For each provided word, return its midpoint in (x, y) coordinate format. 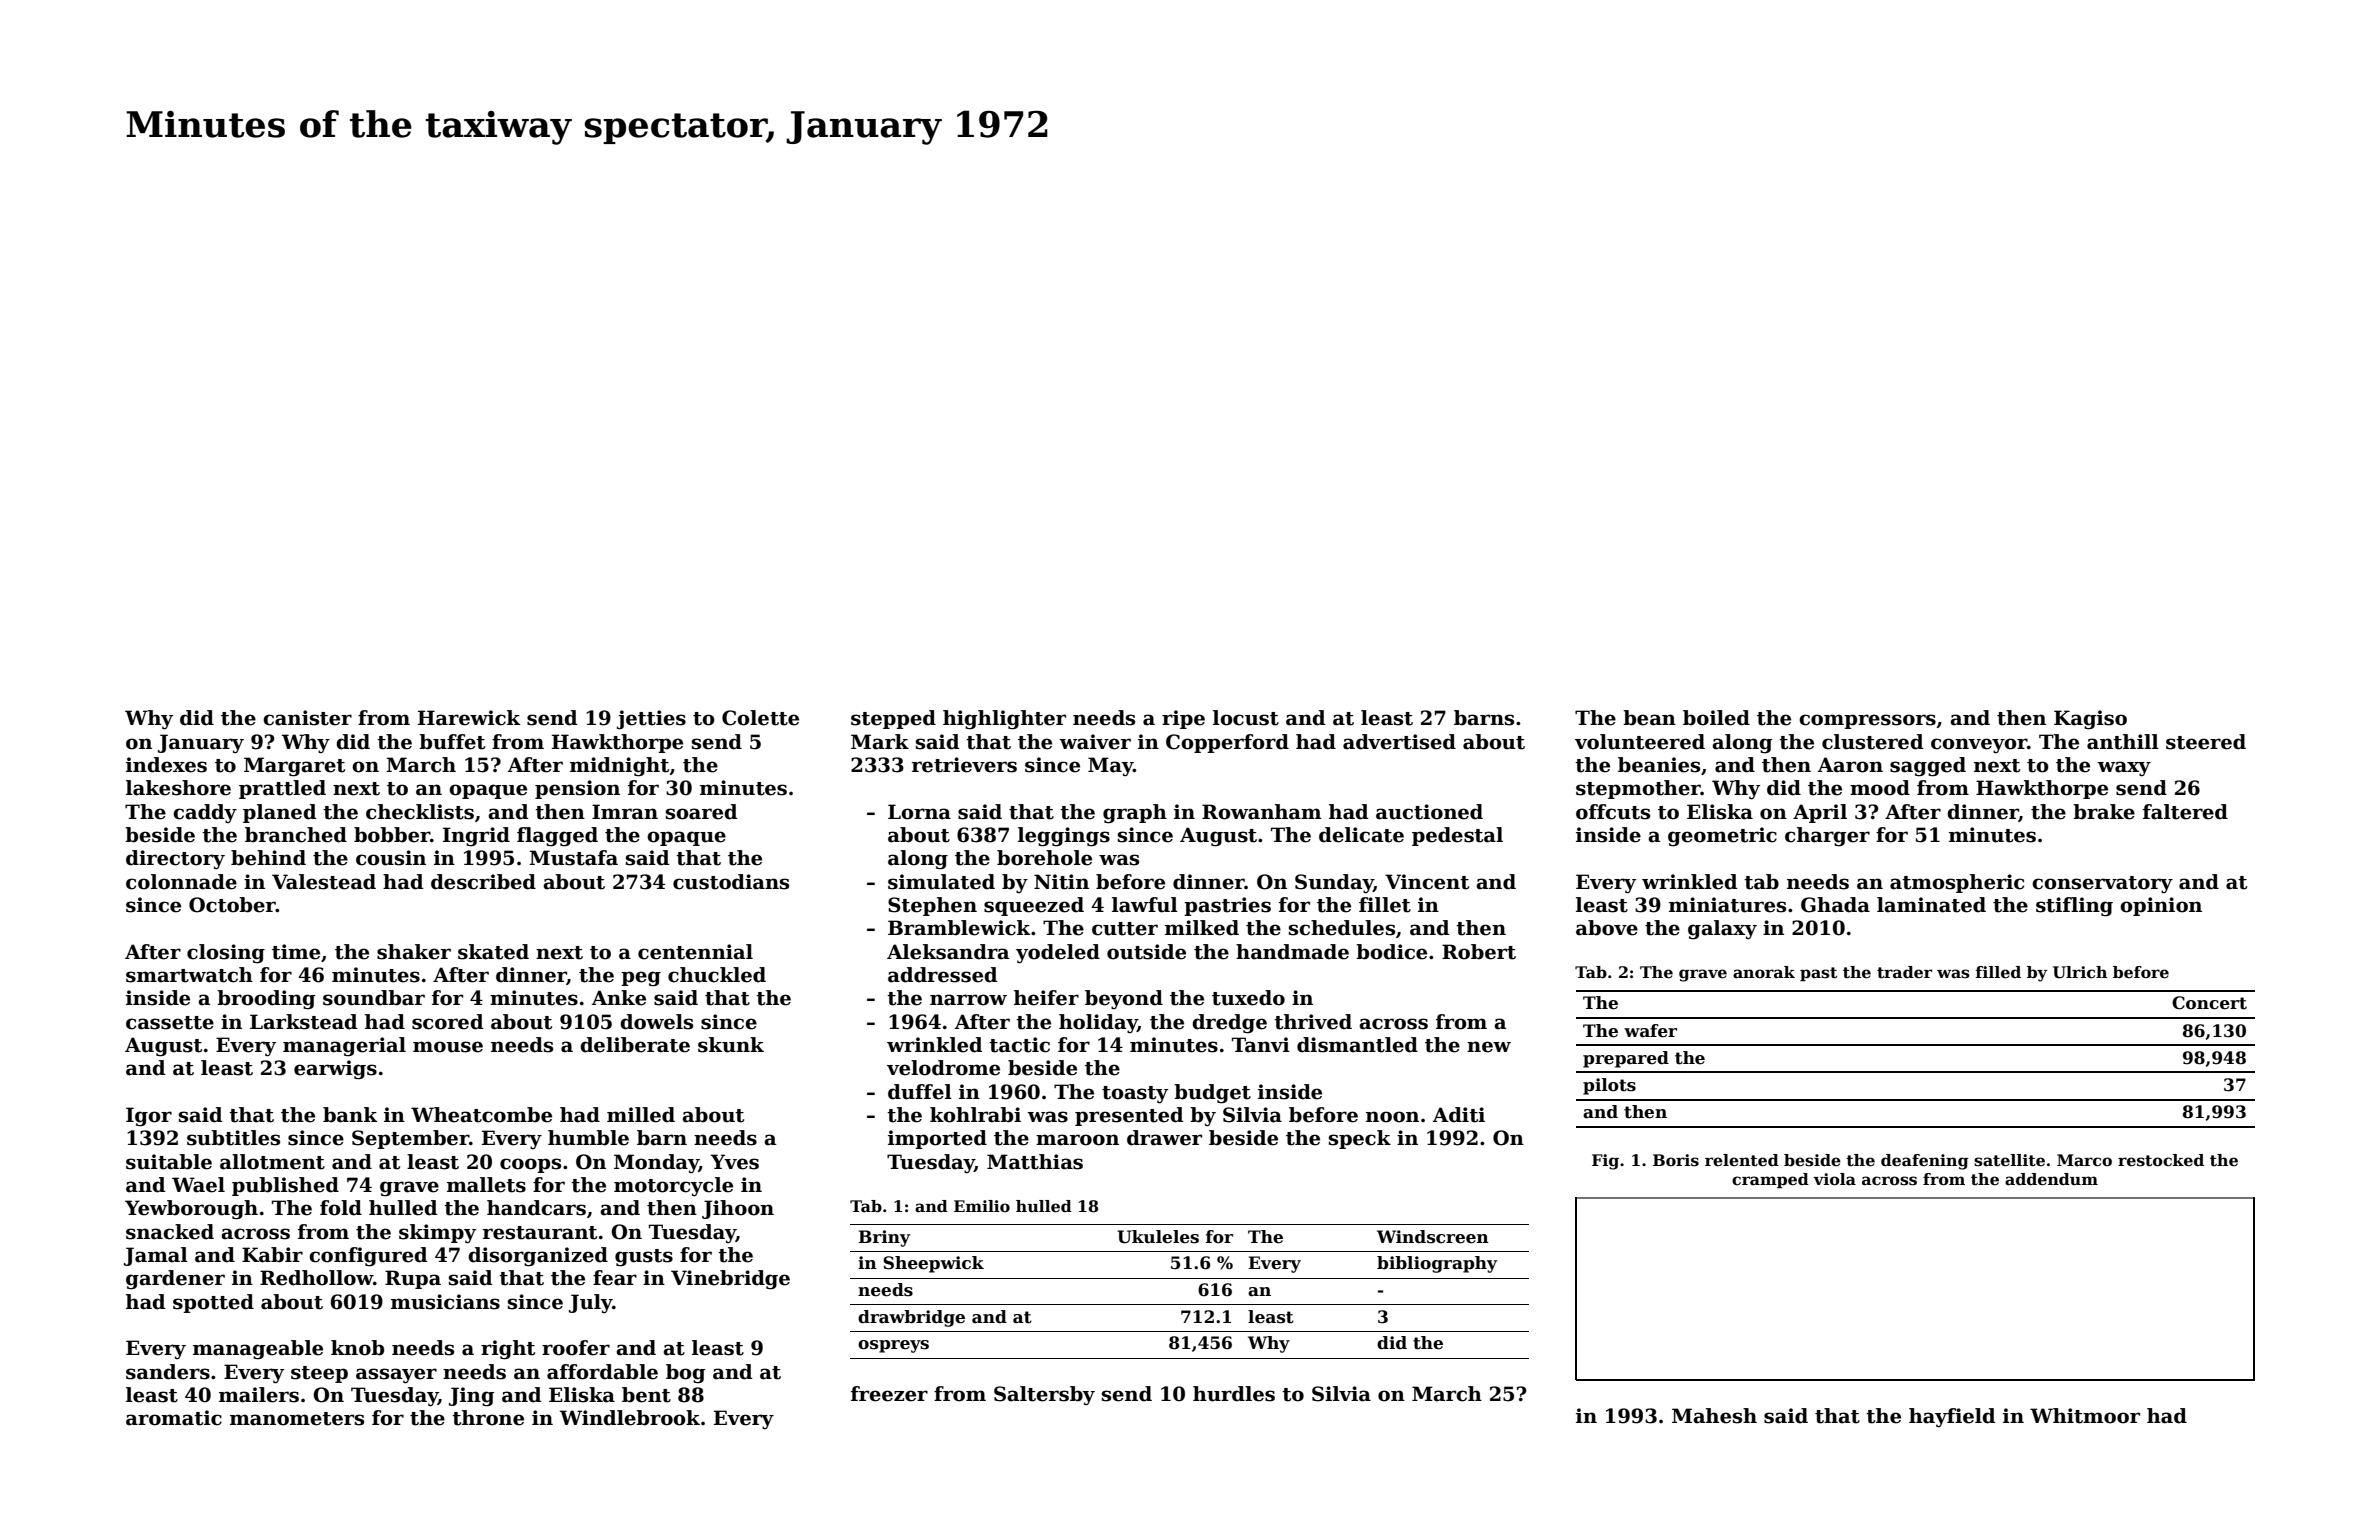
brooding (266, 999)
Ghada (1835, 905)
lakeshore (178, 788)
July (590, 1303)
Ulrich (2080, 972)
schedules (1342, 928)
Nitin (1061, 882)
